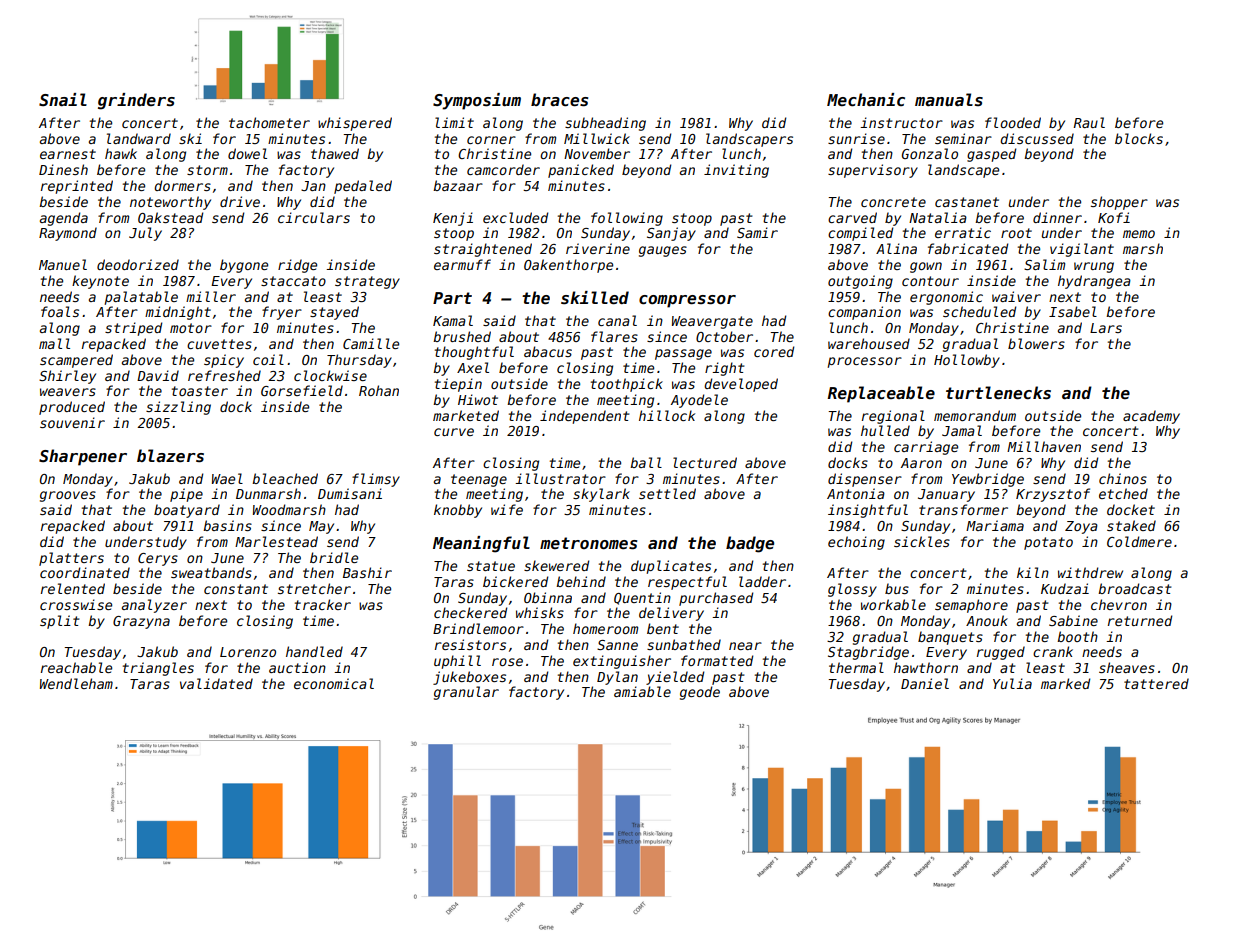 The height and width of the screenshot is (952, 1233). What do you see at coordinates (667, 415) in the screenshot?
I see `hillock` at bounding box center [667, 415].
